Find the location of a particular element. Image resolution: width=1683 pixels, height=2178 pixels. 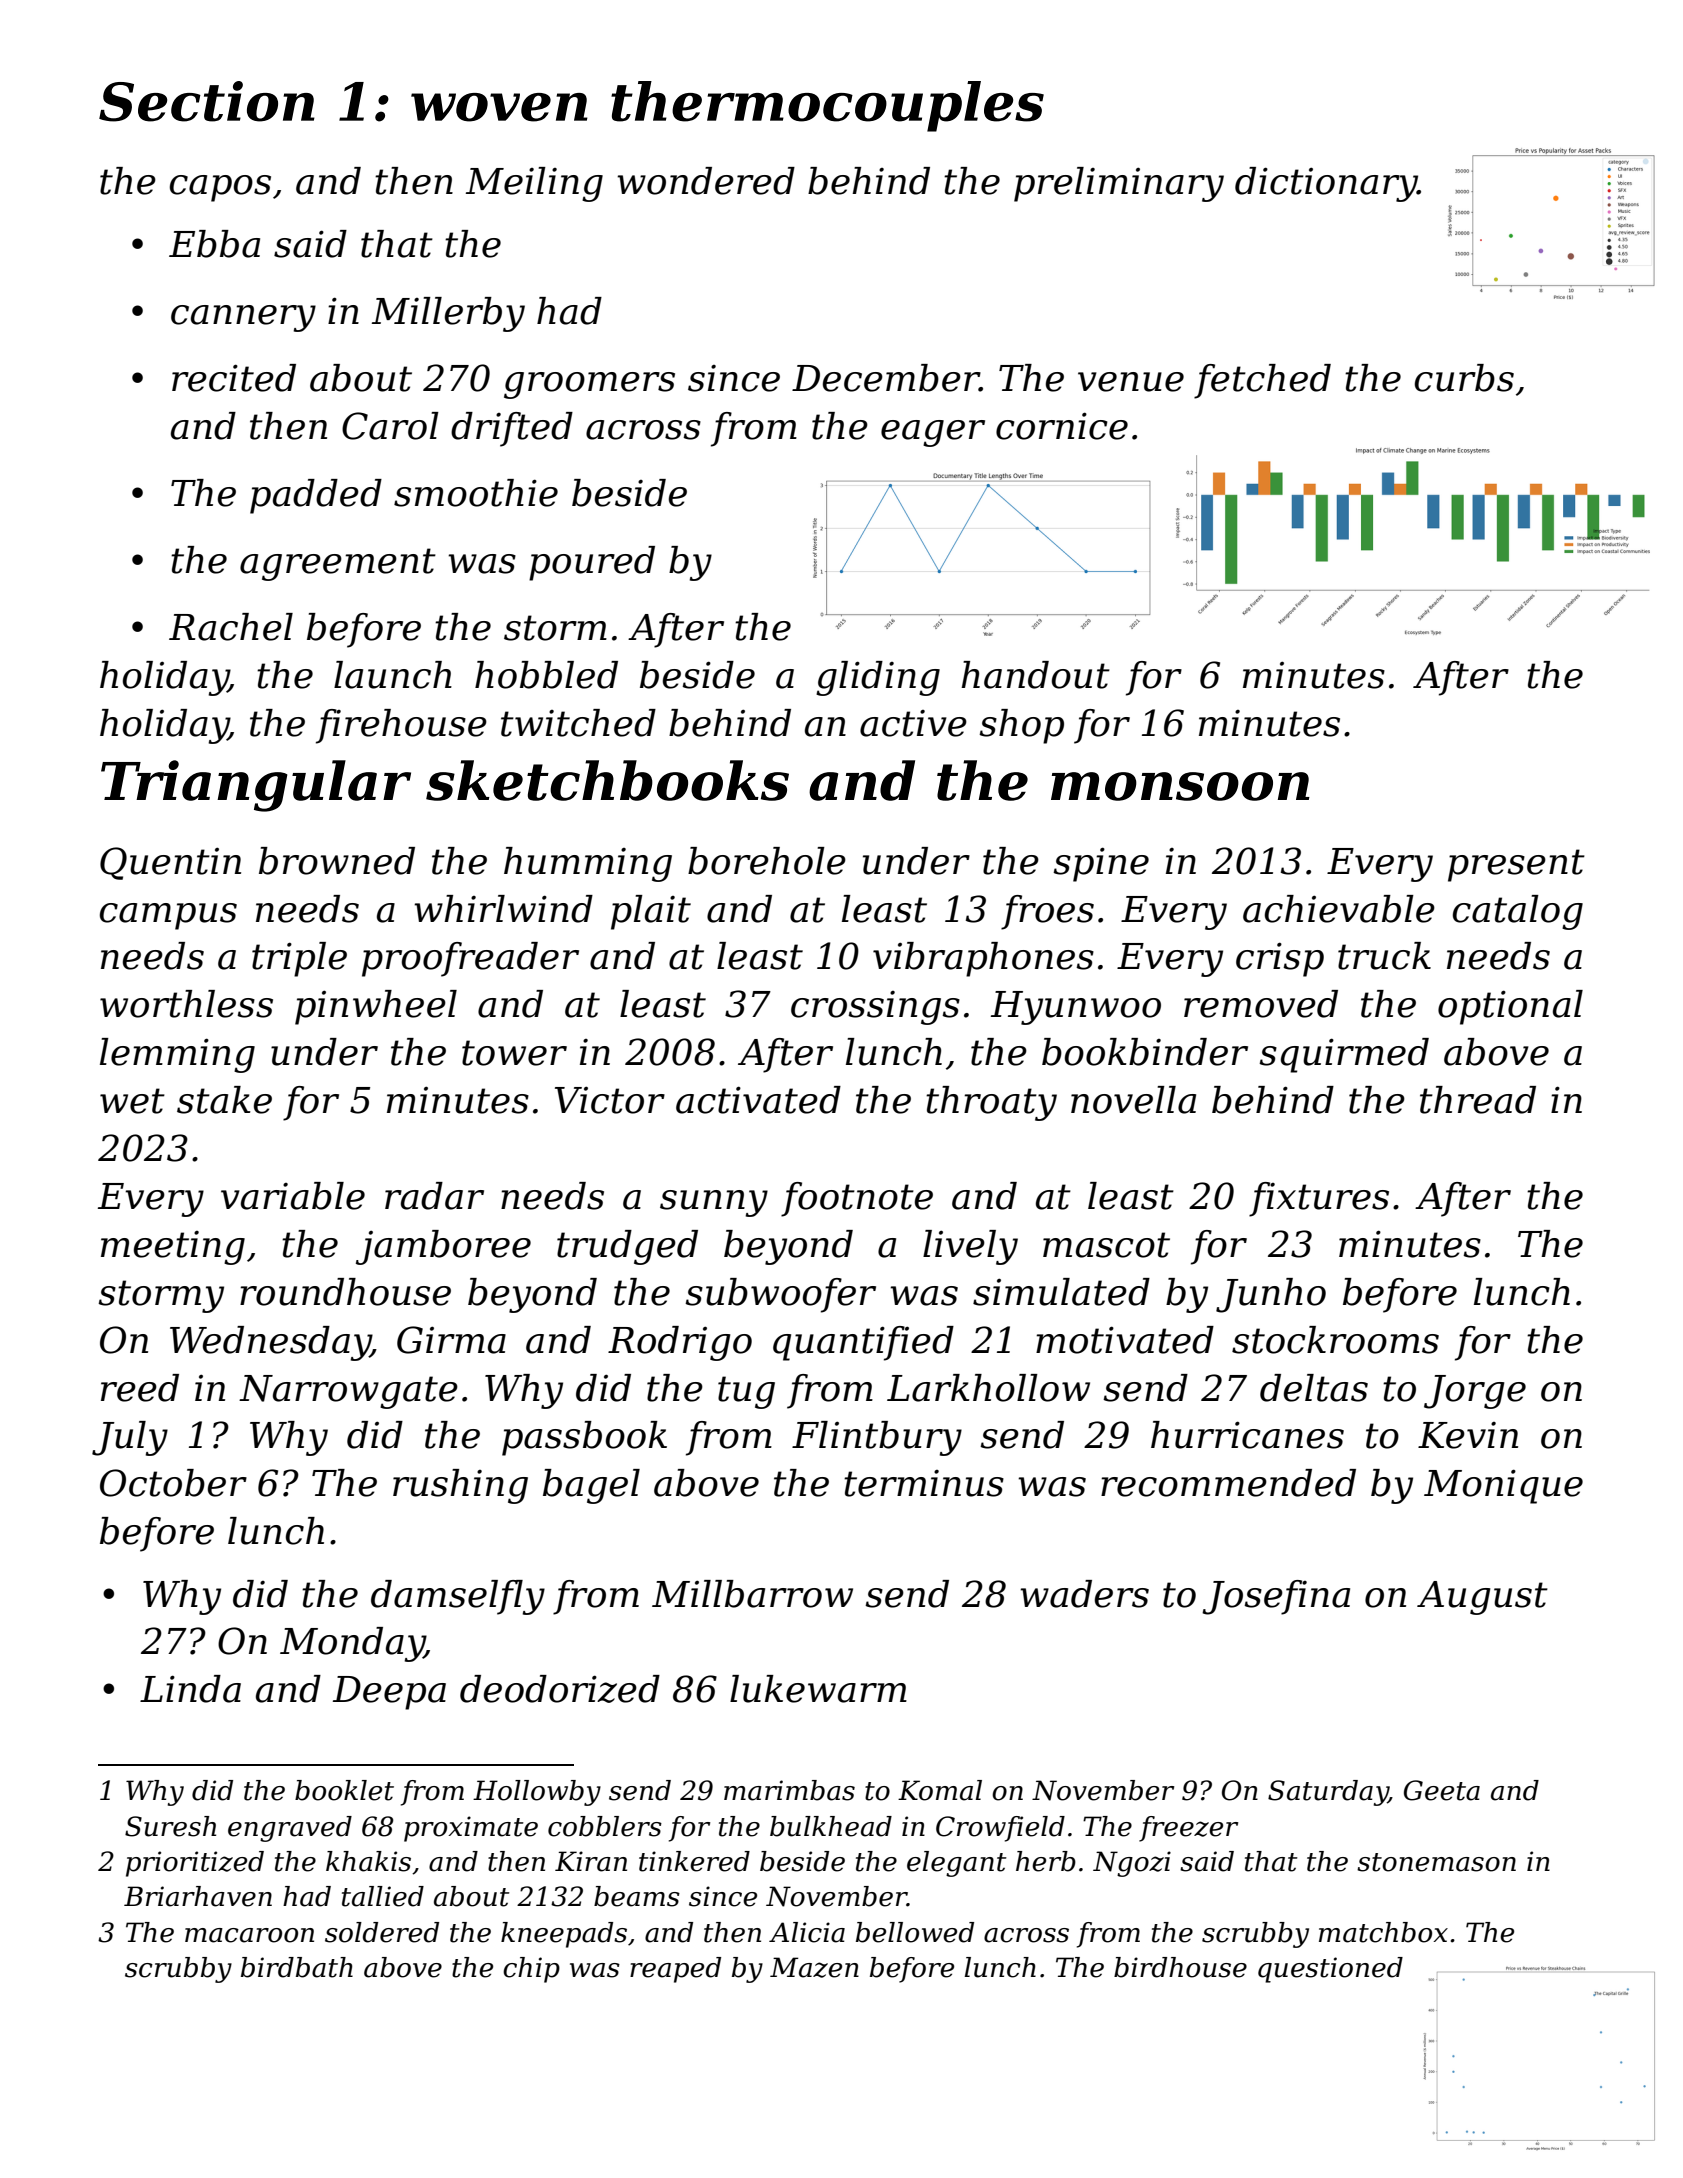

kneepads is located at coordinates (564, 1935).
